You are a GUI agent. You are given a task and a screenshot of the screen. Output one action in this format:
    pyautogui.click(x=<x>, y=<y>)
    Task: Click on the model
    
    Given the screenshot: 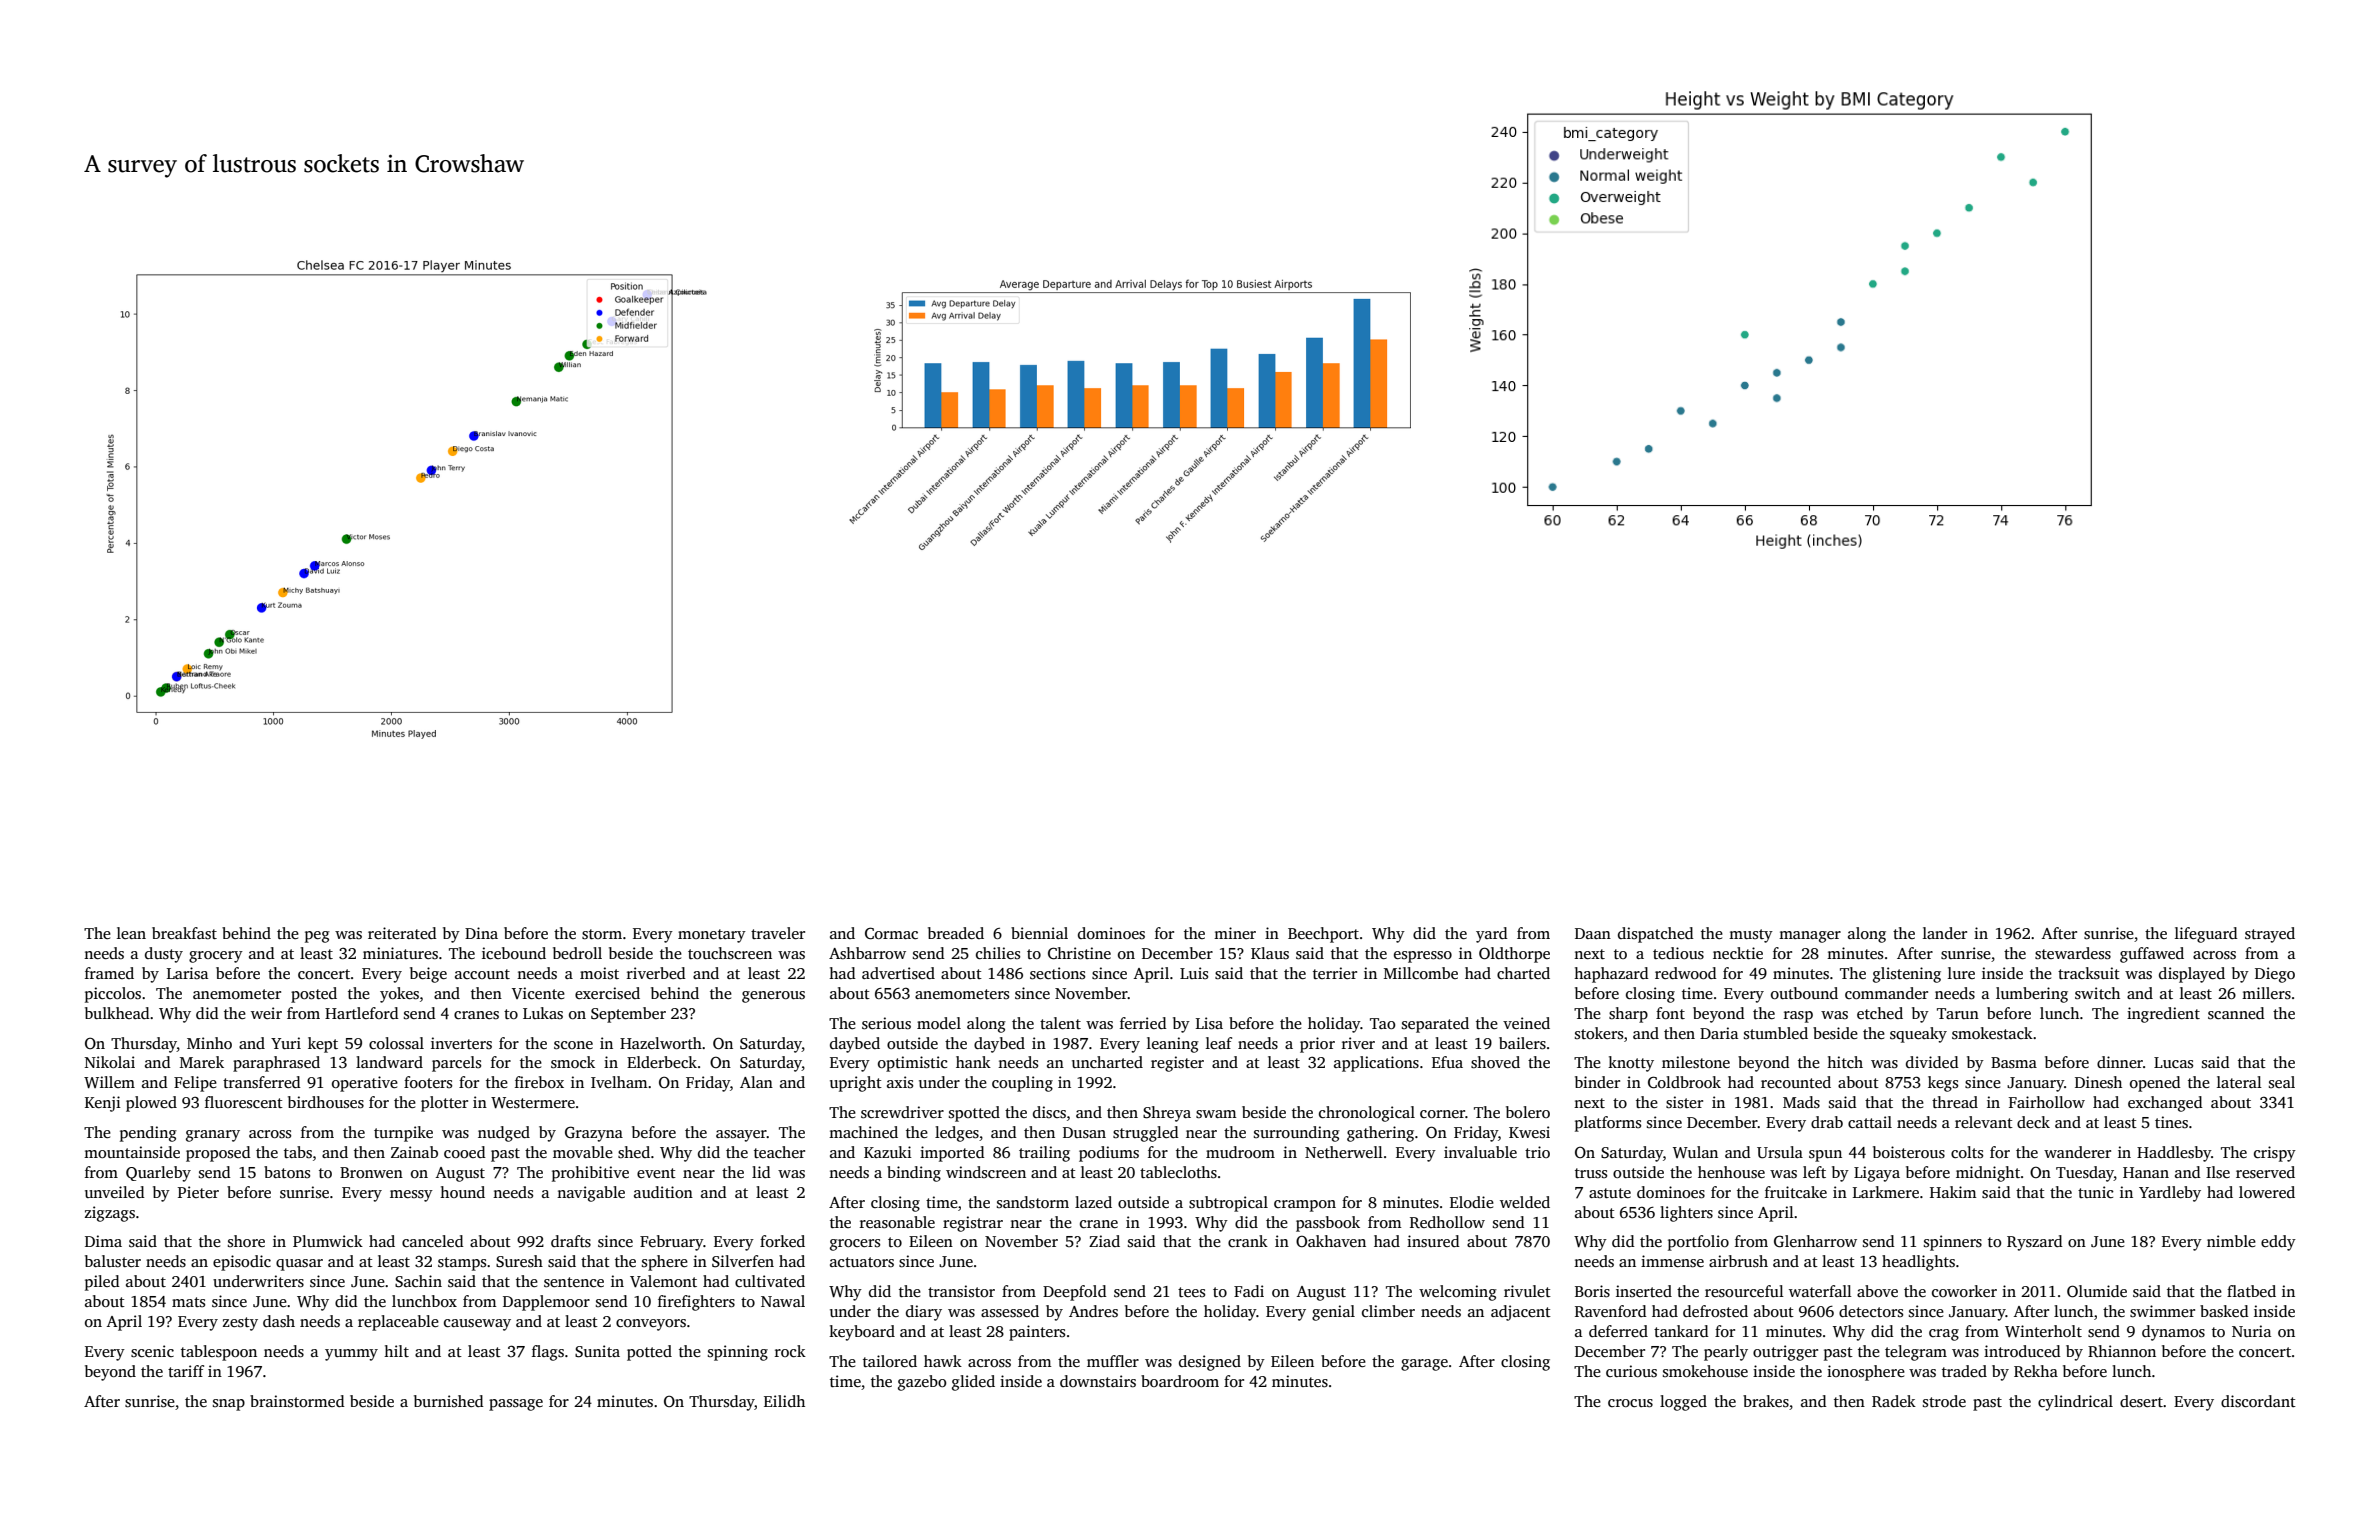 What is the action you would take?
    pyautogui.click(x=939, y=1023)
